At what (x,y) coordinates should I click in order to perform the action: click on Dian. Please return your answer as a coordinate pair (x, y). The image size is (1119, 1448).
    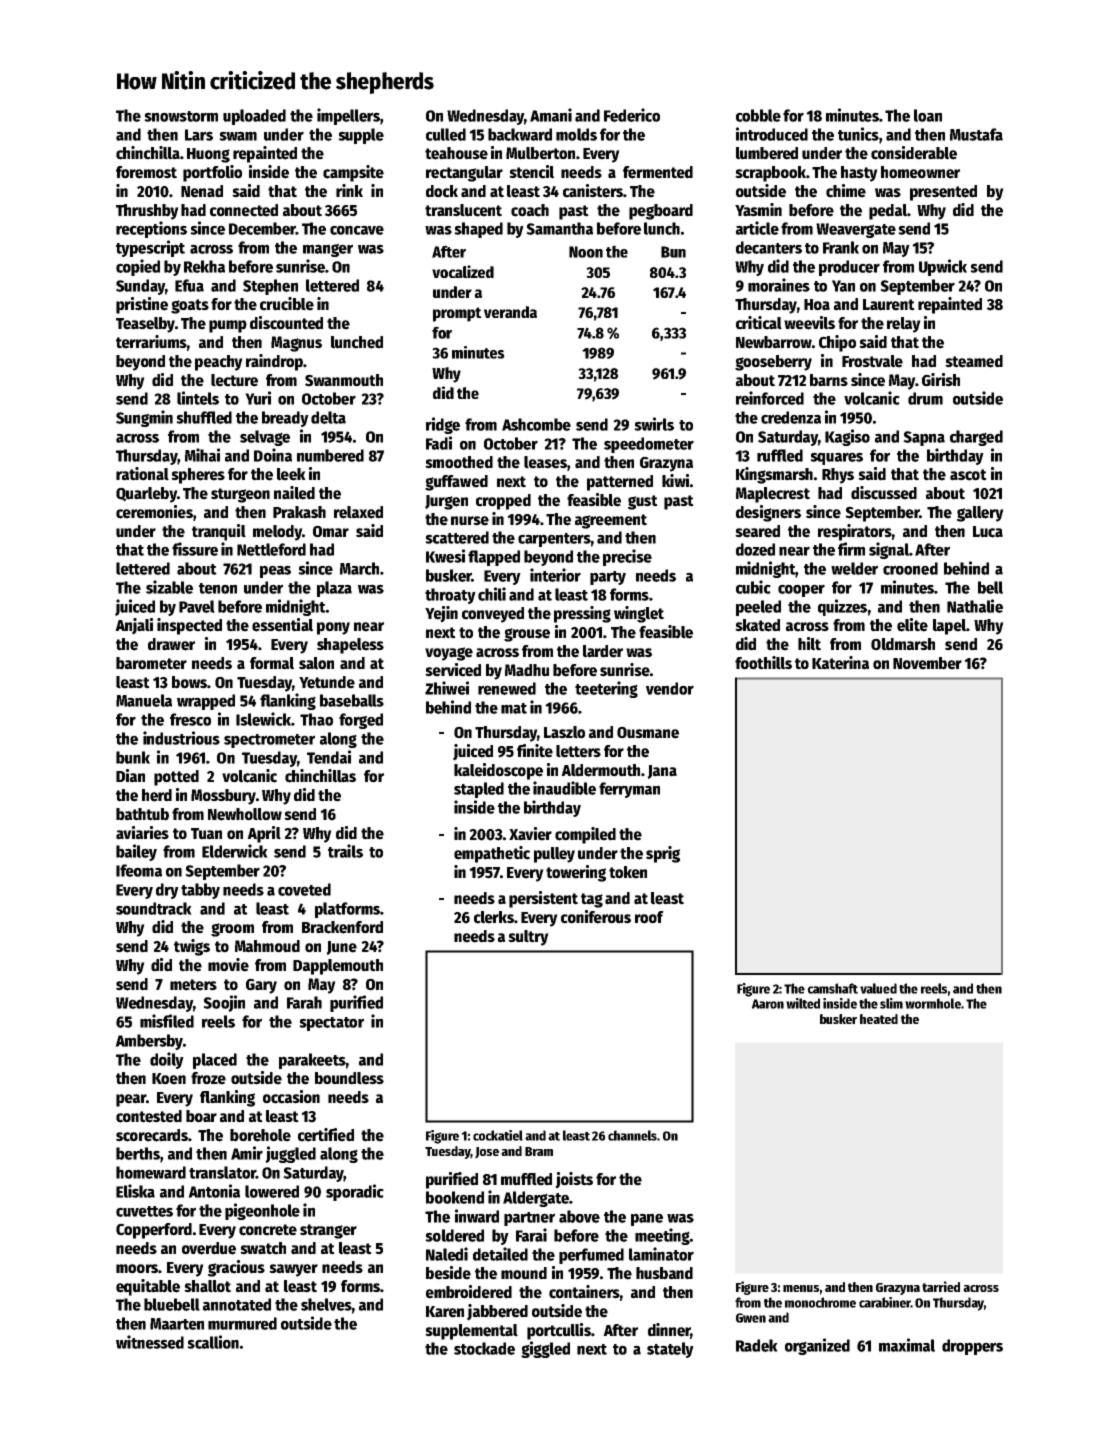
    Looking at the image, I should click on (130, 776).
